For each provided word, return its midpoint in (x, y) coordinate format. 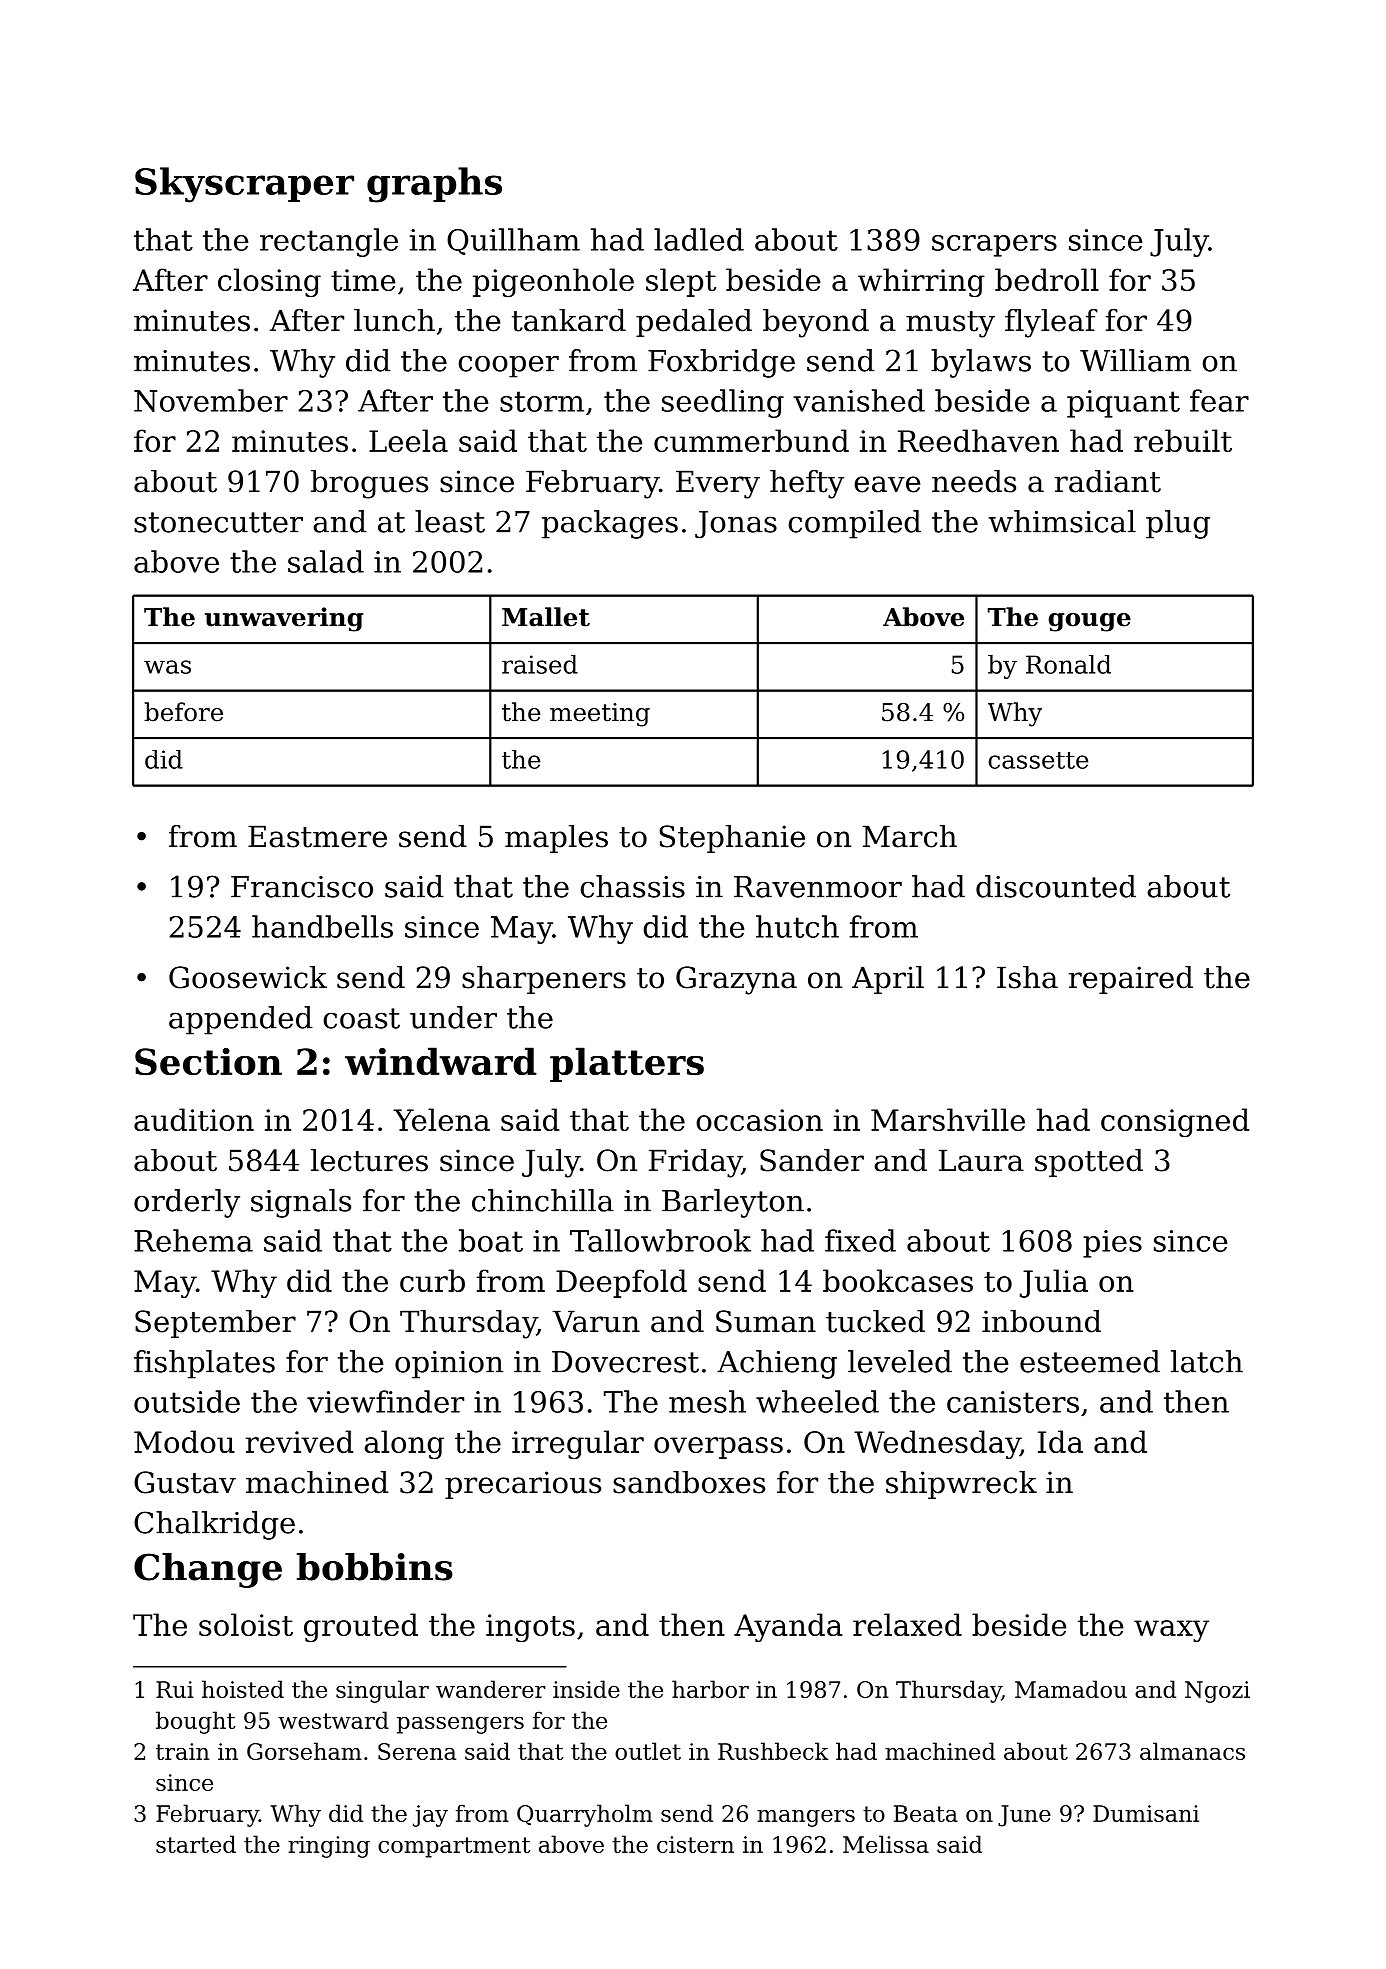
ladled (699, 239)
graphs (434, 185)
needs (974, 481)
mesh (707, 1401)
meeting (600, 715)
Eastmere (317, 836)
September (215, 1324)
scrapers (994, 246)
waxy (1171, 1631)
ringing (329, 1847)
